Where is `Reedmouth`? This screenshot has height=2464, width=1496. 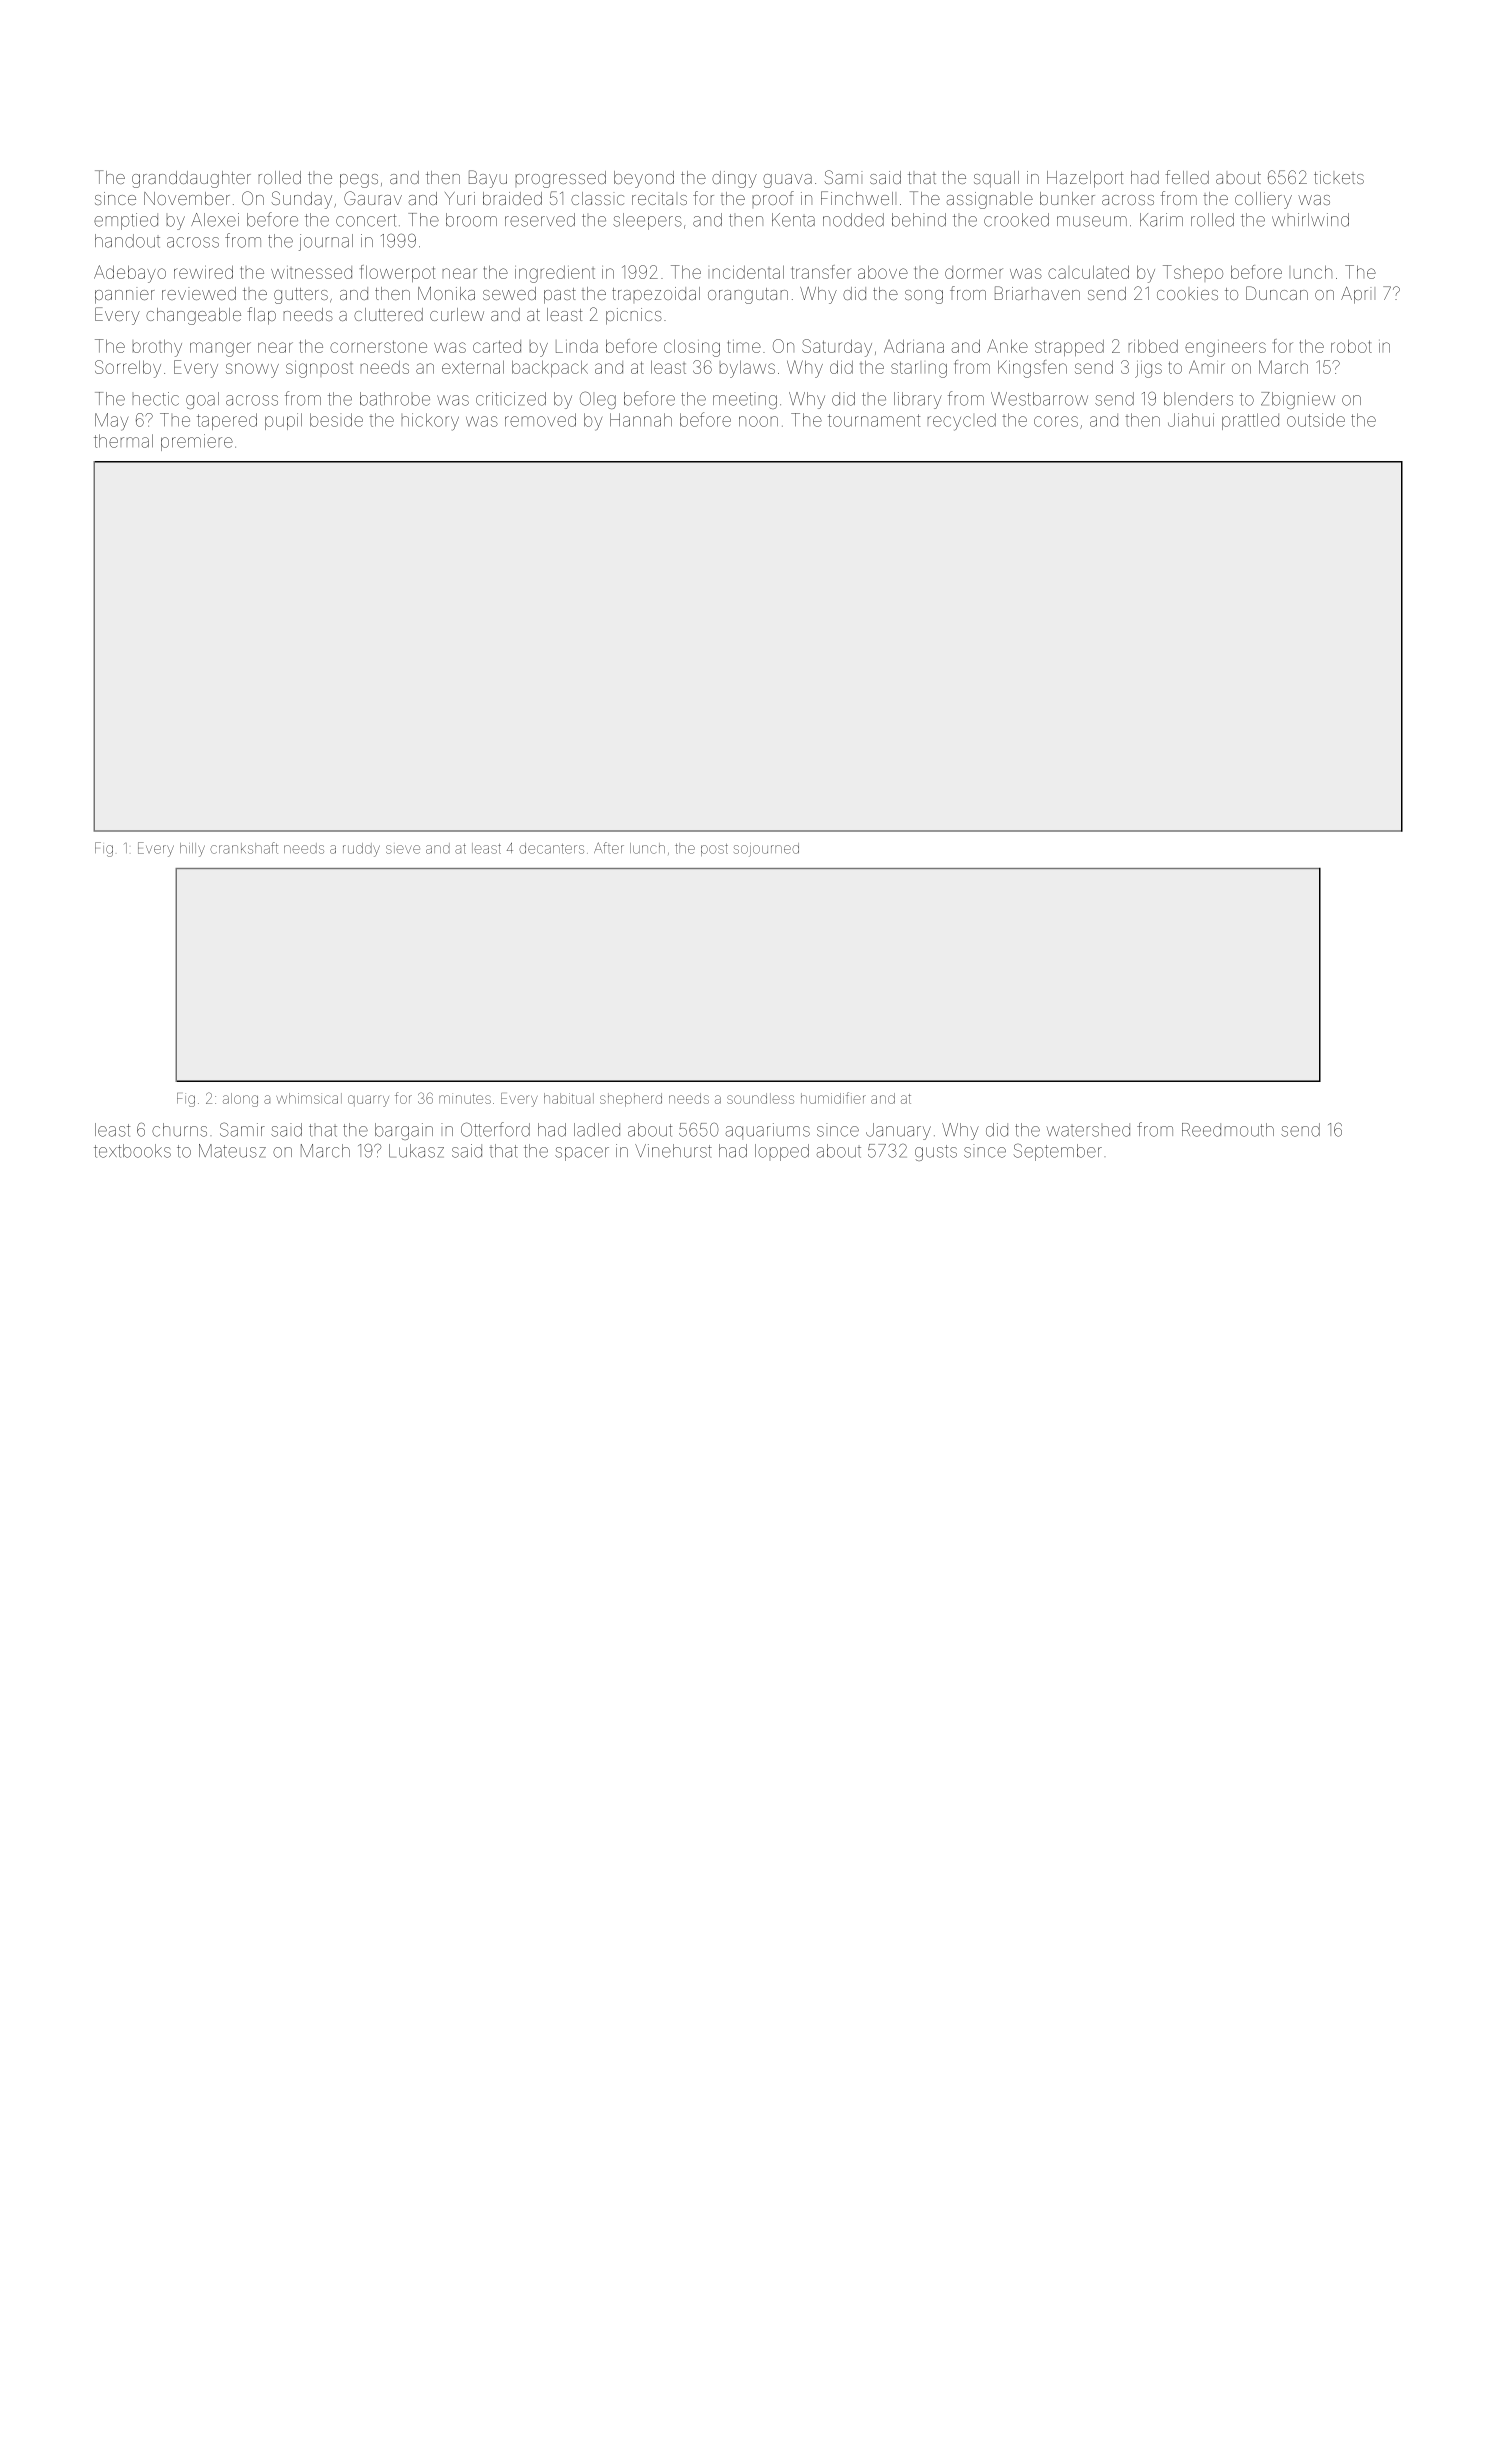 Reedmouth is located at coordinates (1228, 1130).
